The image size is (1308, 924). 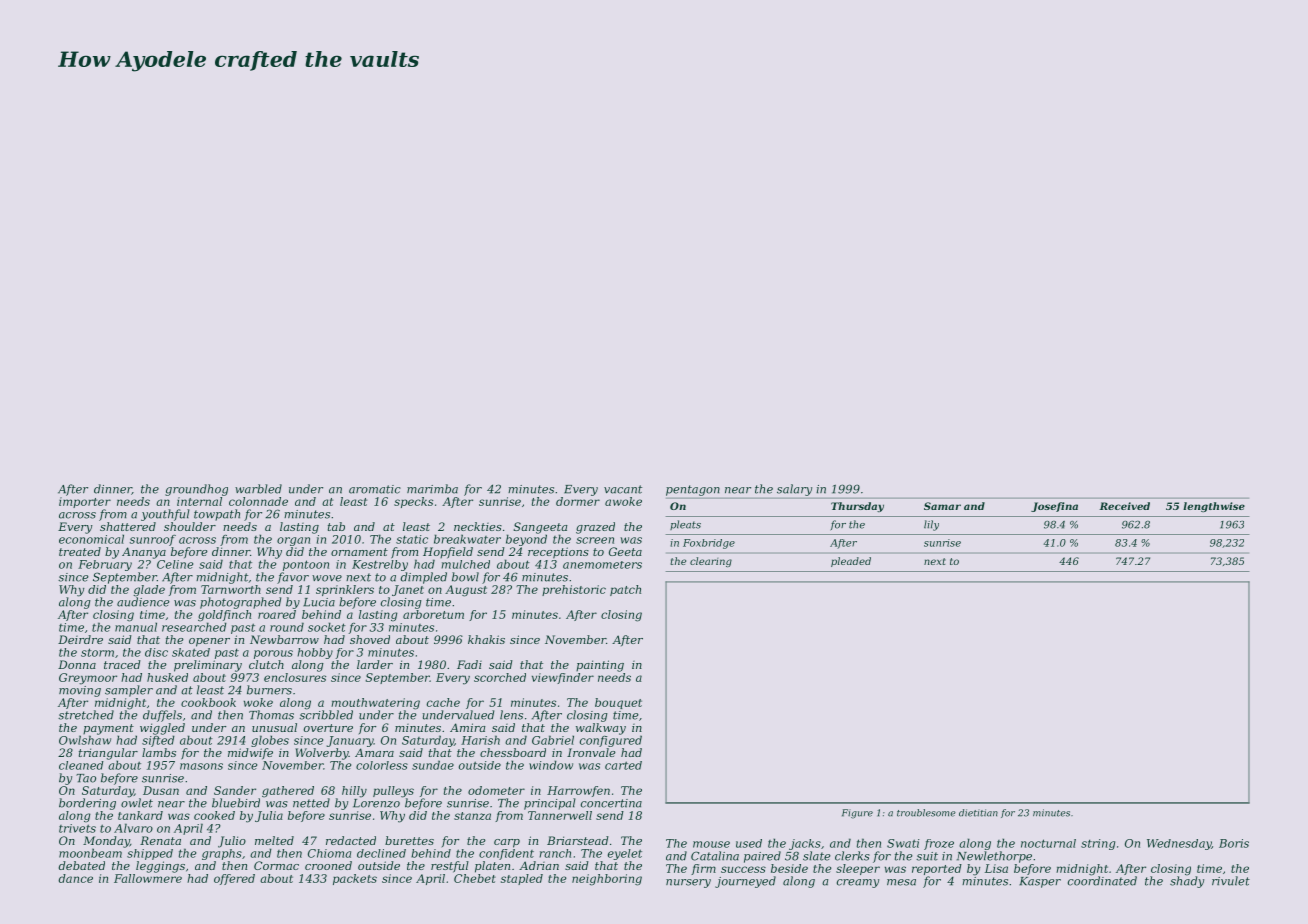 What do you see at coordinates (492, 867) in the page?
I see `platen` at bounding box center [492, 867].
